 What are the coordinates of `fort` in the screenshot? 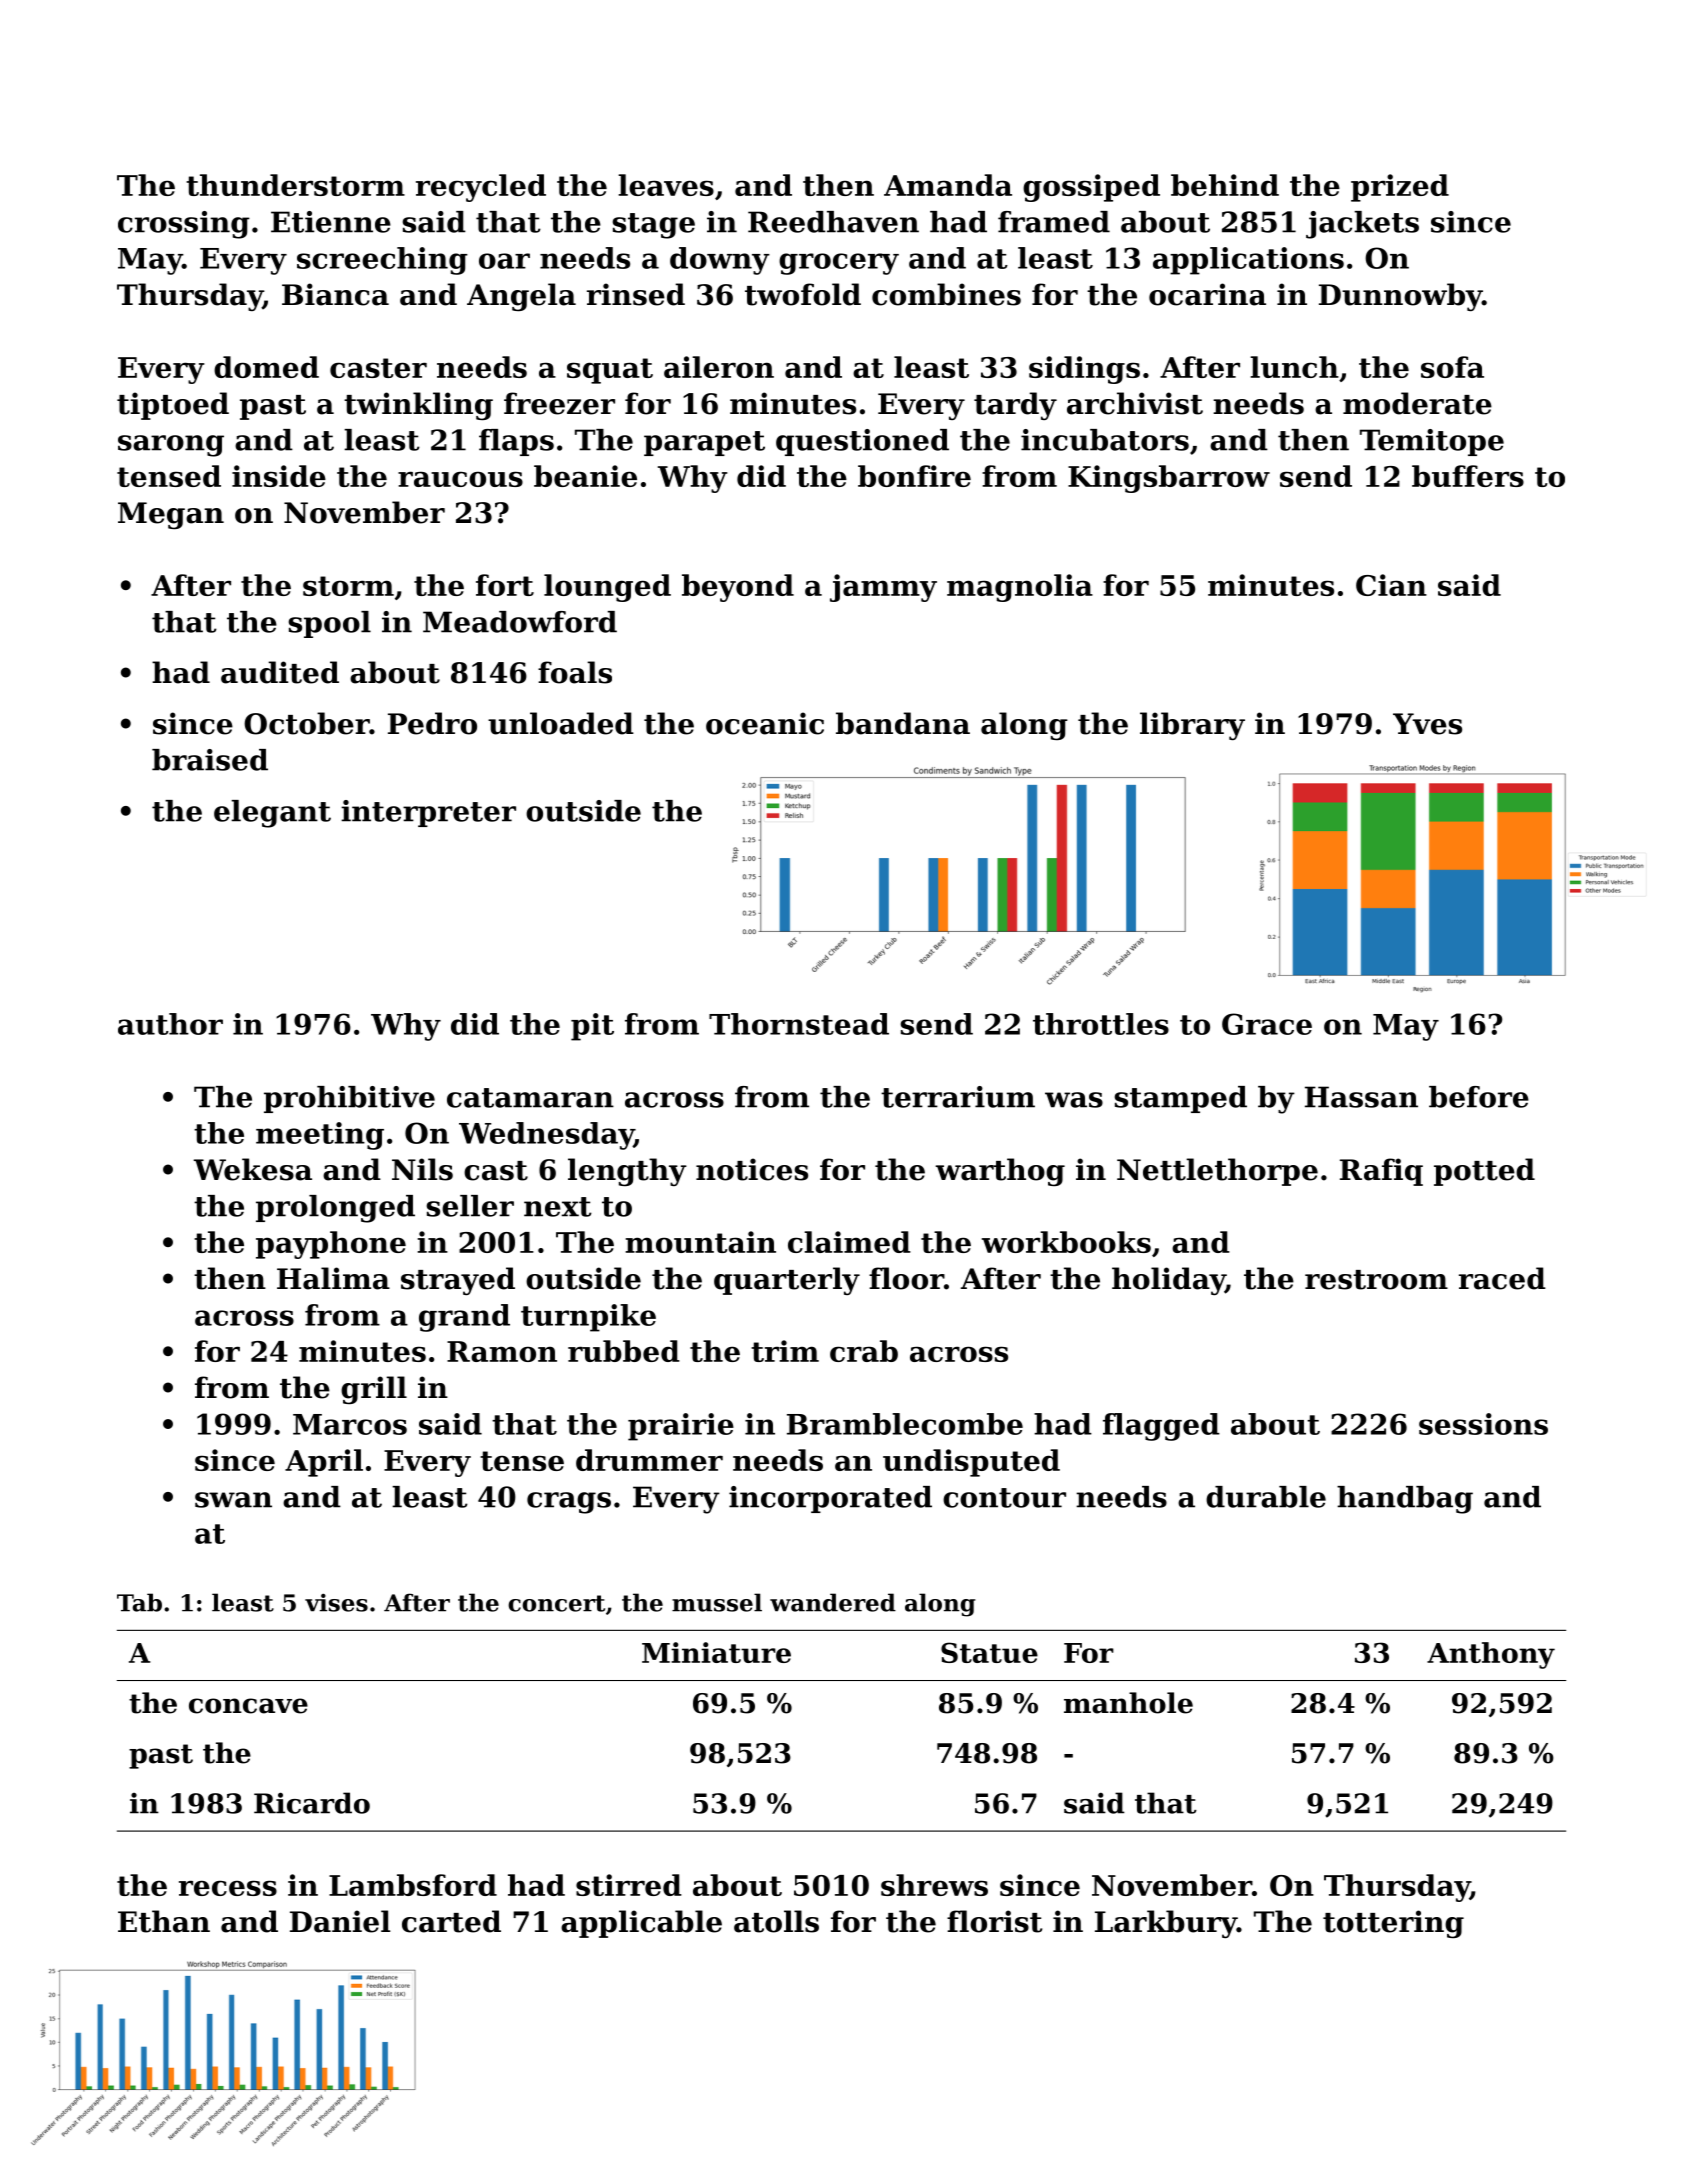 It's located at (505, 585).
